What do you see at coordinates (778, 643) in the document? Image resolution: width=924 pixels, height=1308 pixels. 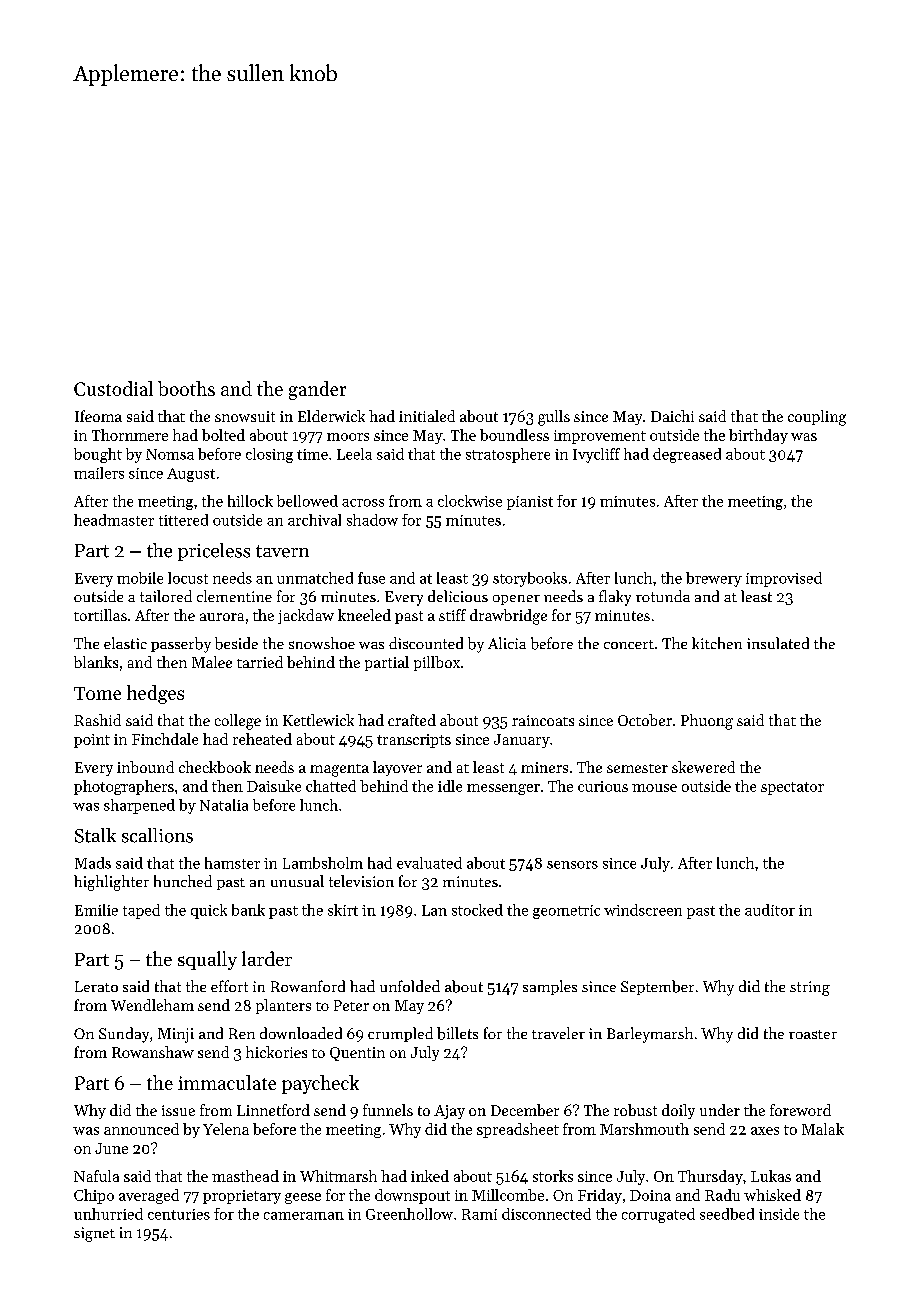 I see `insulated` at bounding box center [778, 643].
